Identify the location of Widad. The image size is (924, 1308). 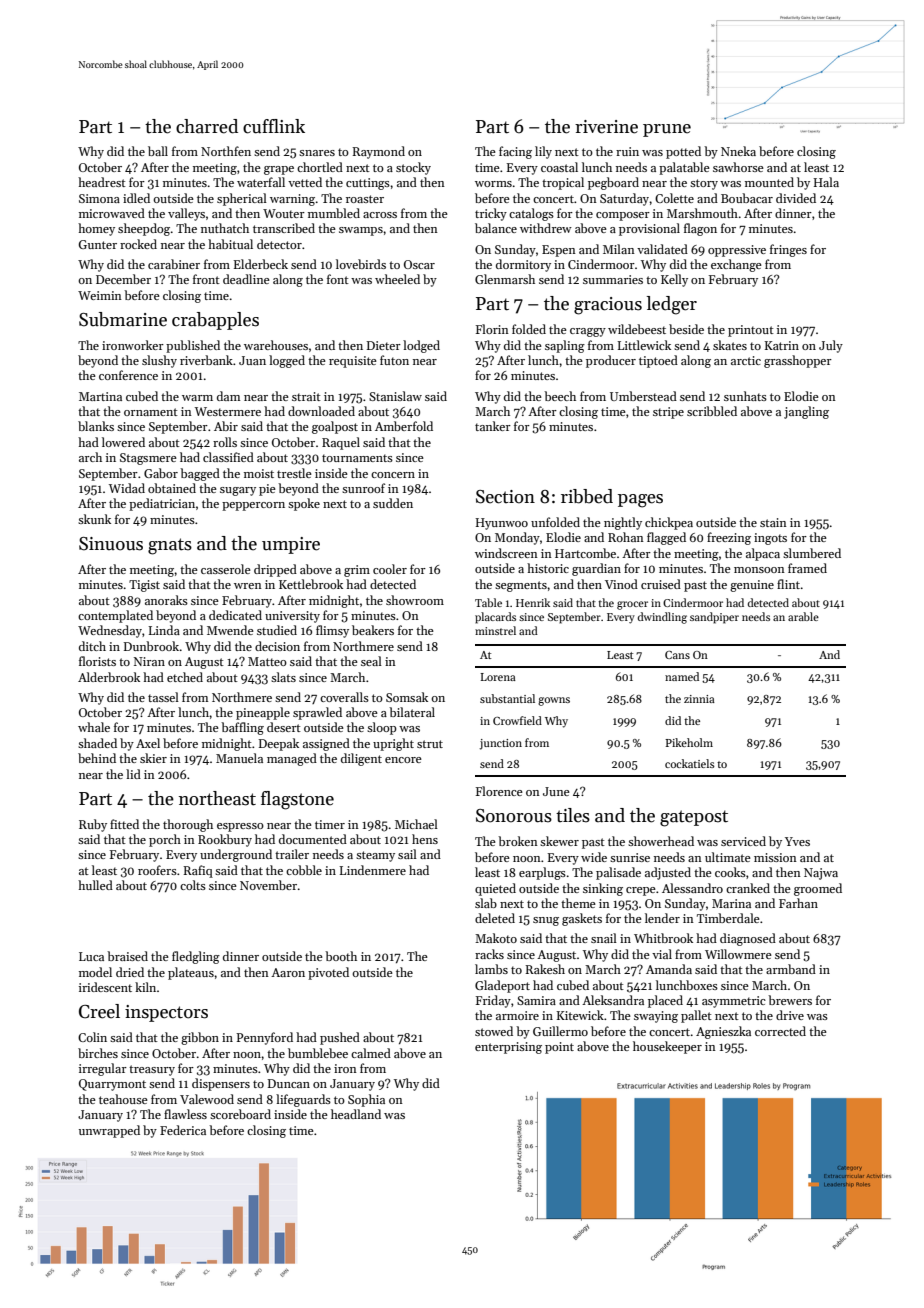
(127, 488).
